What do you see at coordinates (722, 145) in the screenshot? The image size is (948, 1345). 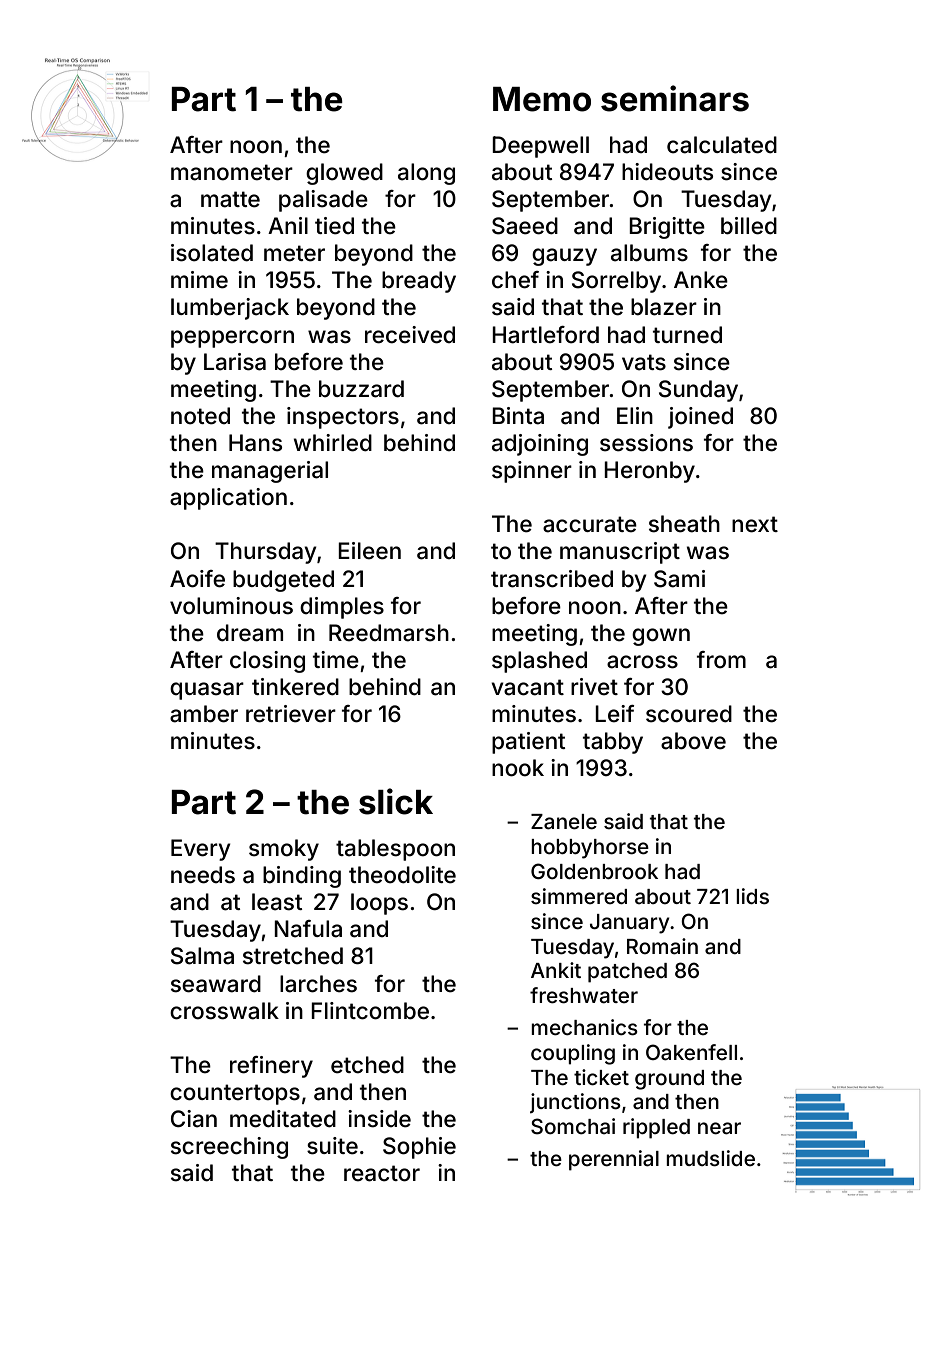 I see `calculated` at bounding box center [722, 145].
